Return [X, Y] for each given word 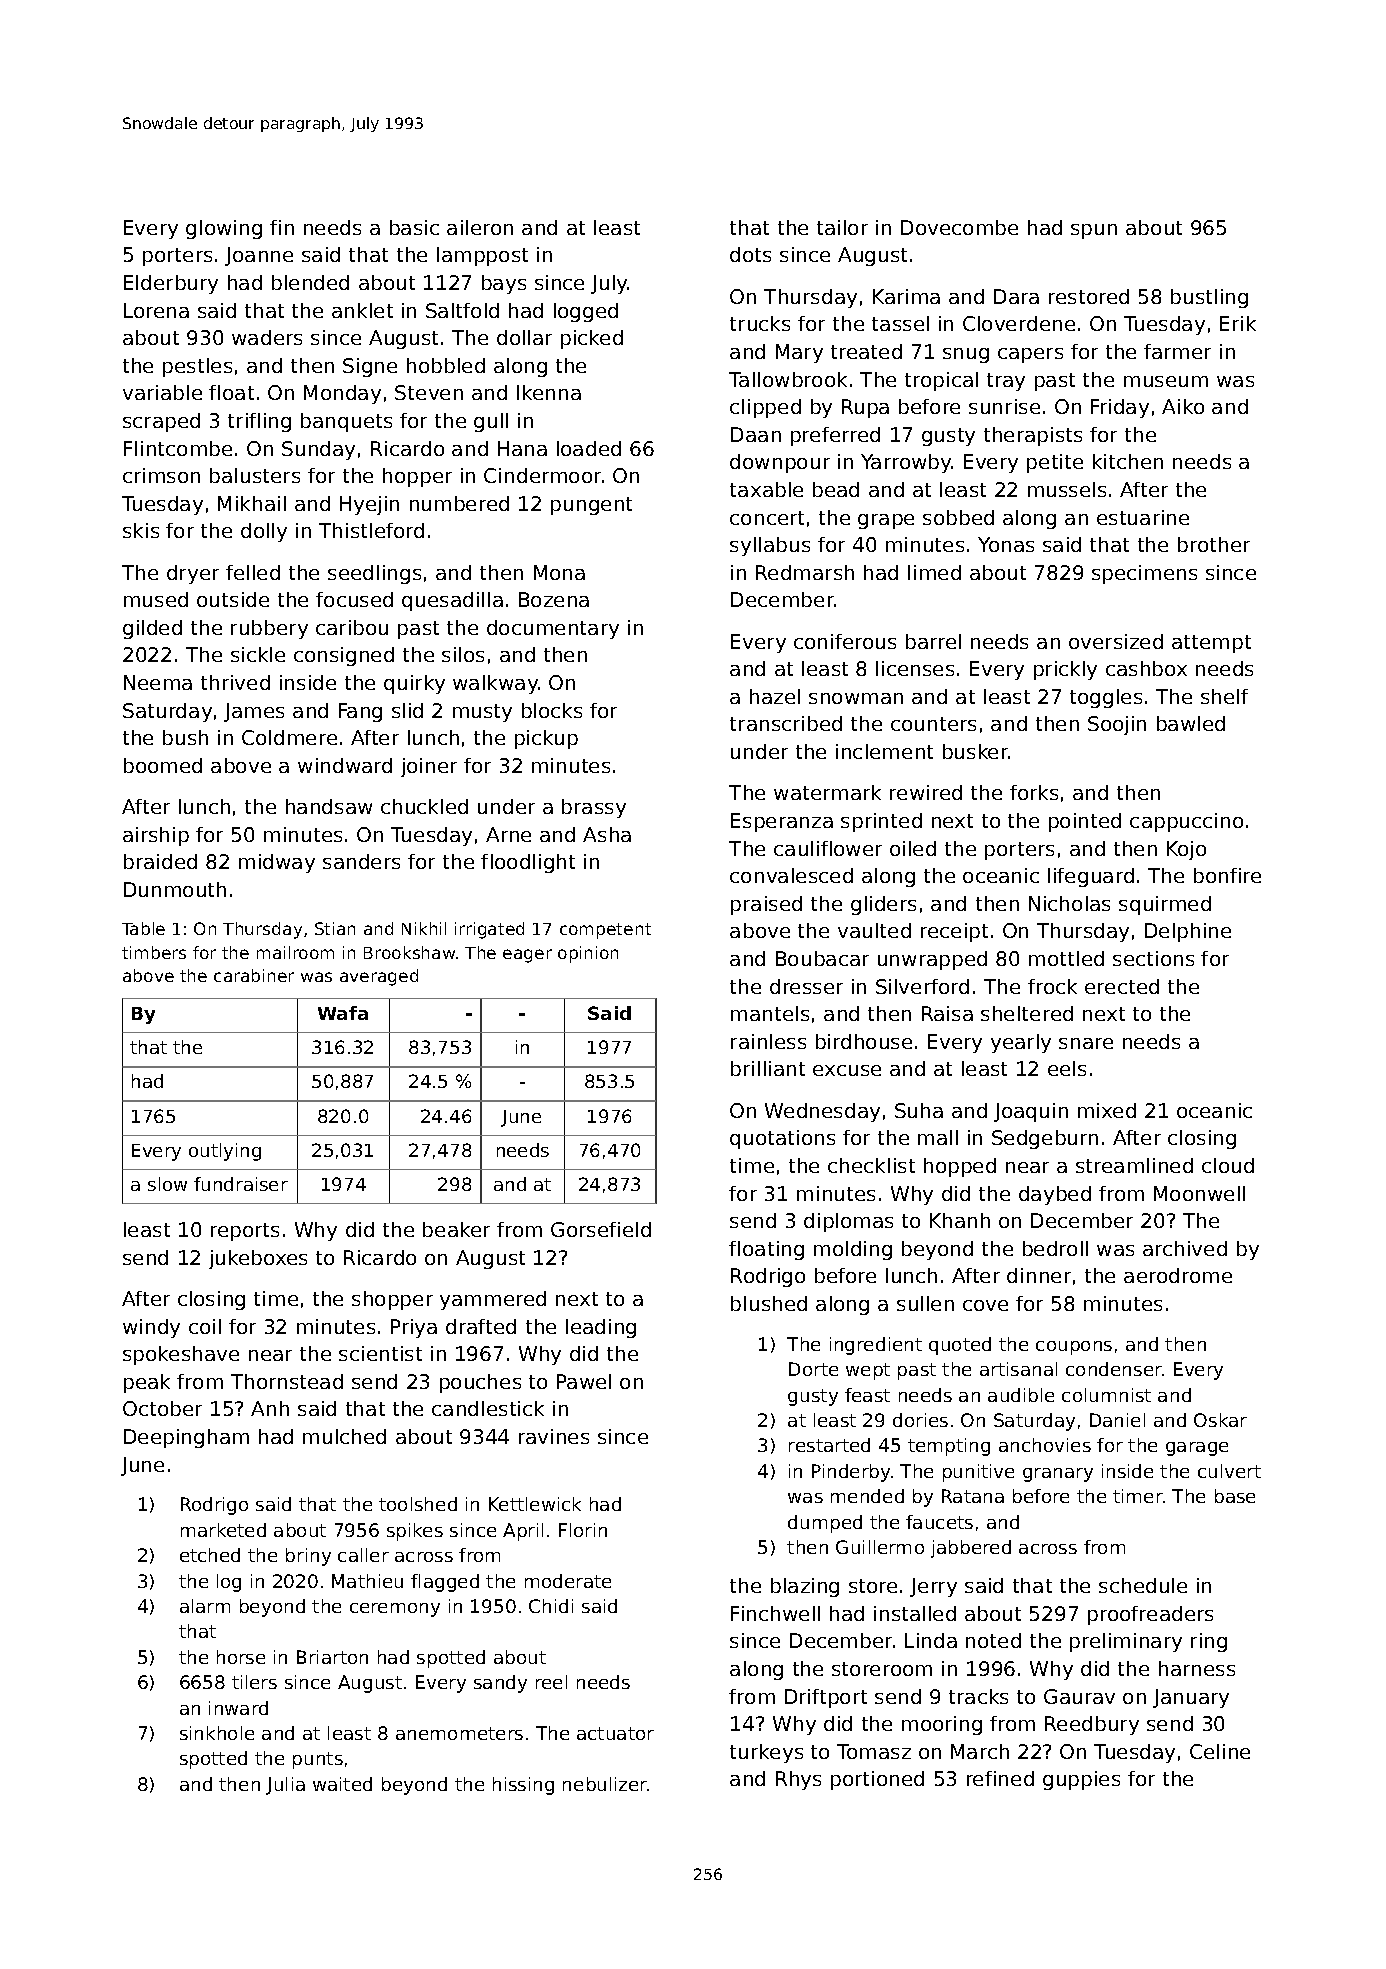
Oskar [1220, 1420]
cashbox [1146, 668]
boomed [163, 765]
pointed [1085, 822]
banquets [346, 422]
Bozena [554, 599]
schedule [1143, 1585]
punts [318, 1760]
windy [151, 1328]
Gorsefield [601, 1229]
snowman [856, 698]
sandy [500, 1684]
